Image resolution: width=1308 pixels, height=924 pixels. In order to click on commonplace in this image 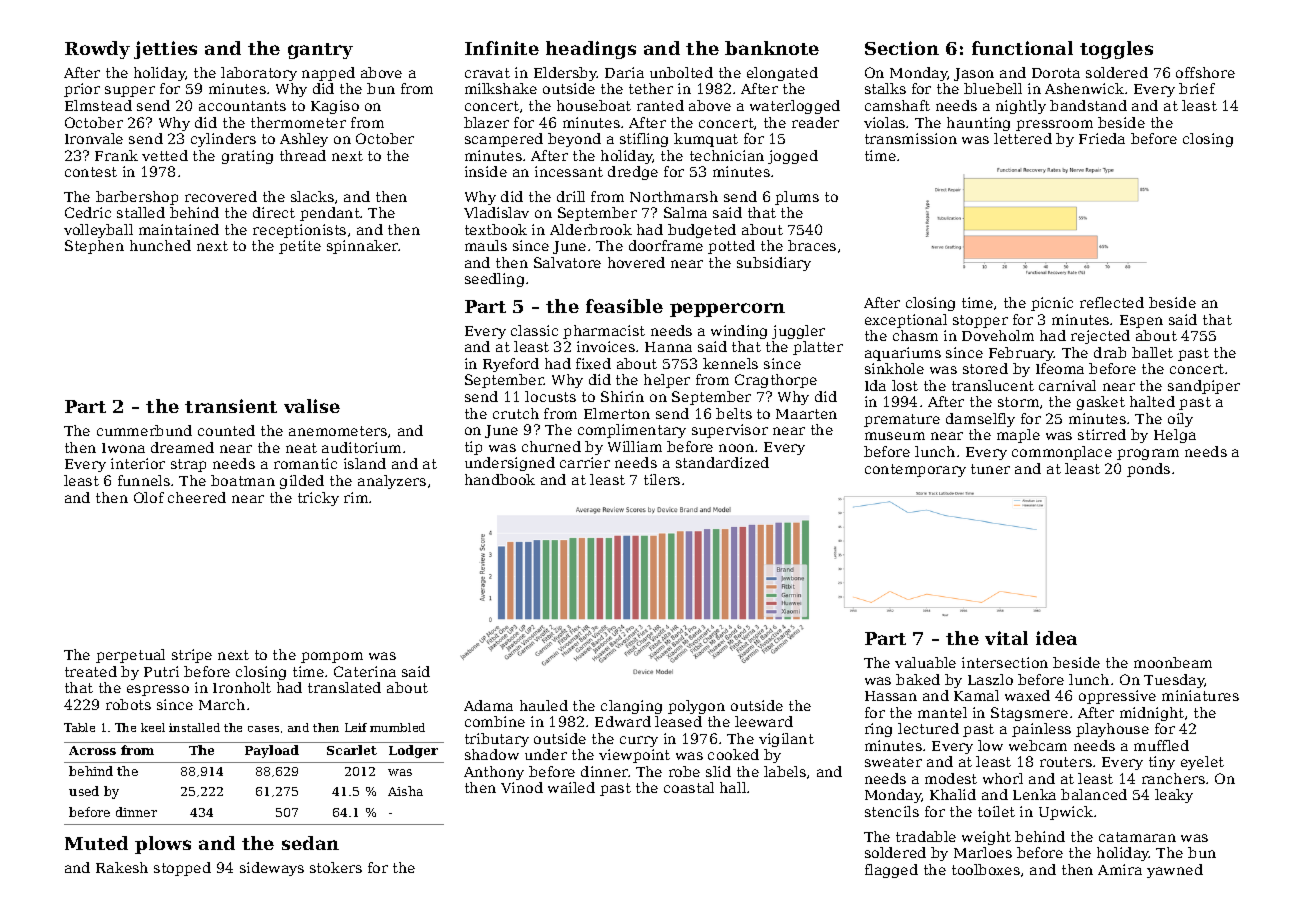, I will do `click(1062, 453)`.
